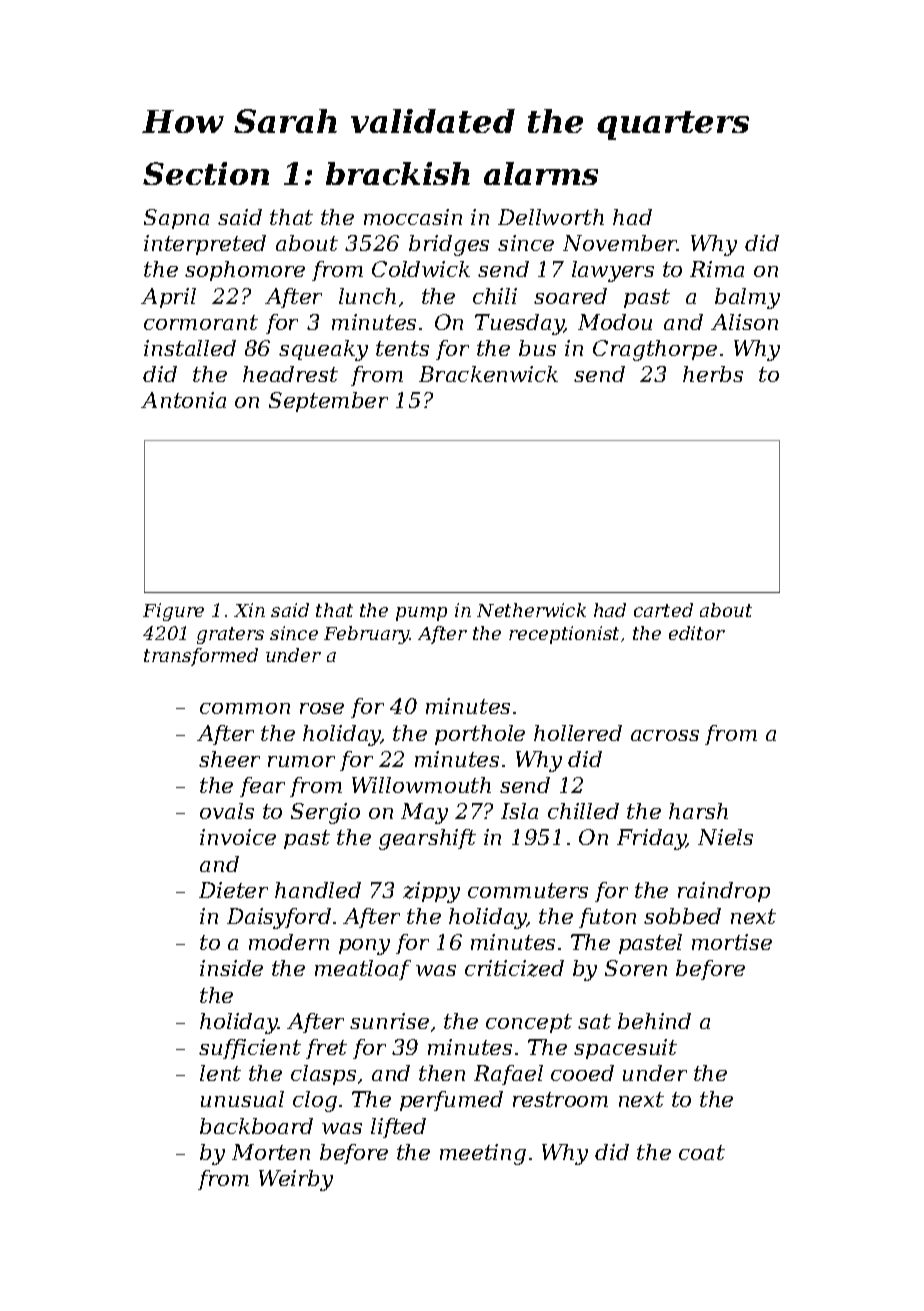 This document has height=1311, width=924. Describe the element at coordinates (697, 633) in the document. I see `editor` at that location.
